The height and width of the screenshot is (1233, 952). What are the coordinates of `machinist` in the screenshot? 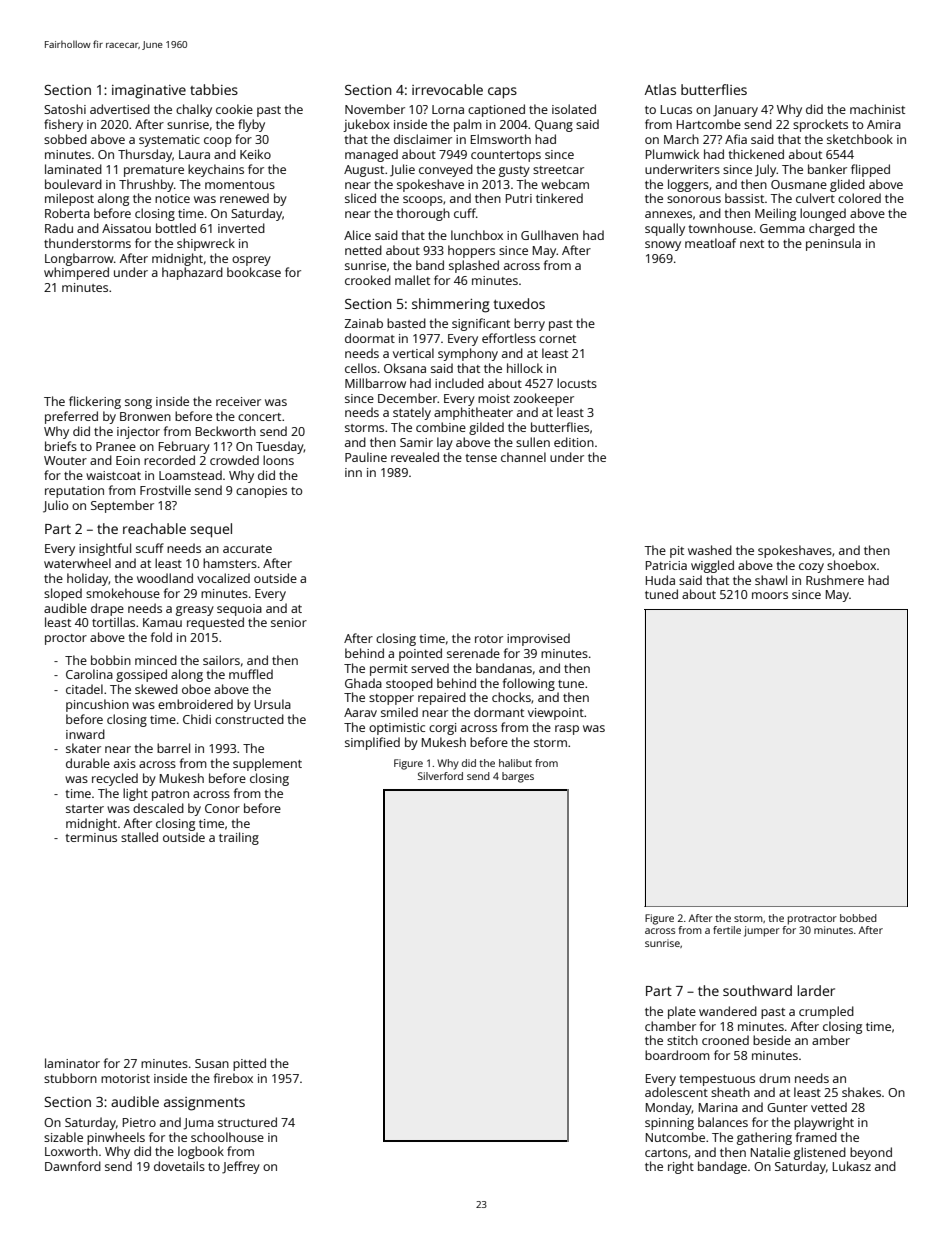 It's located at (877, 109).
